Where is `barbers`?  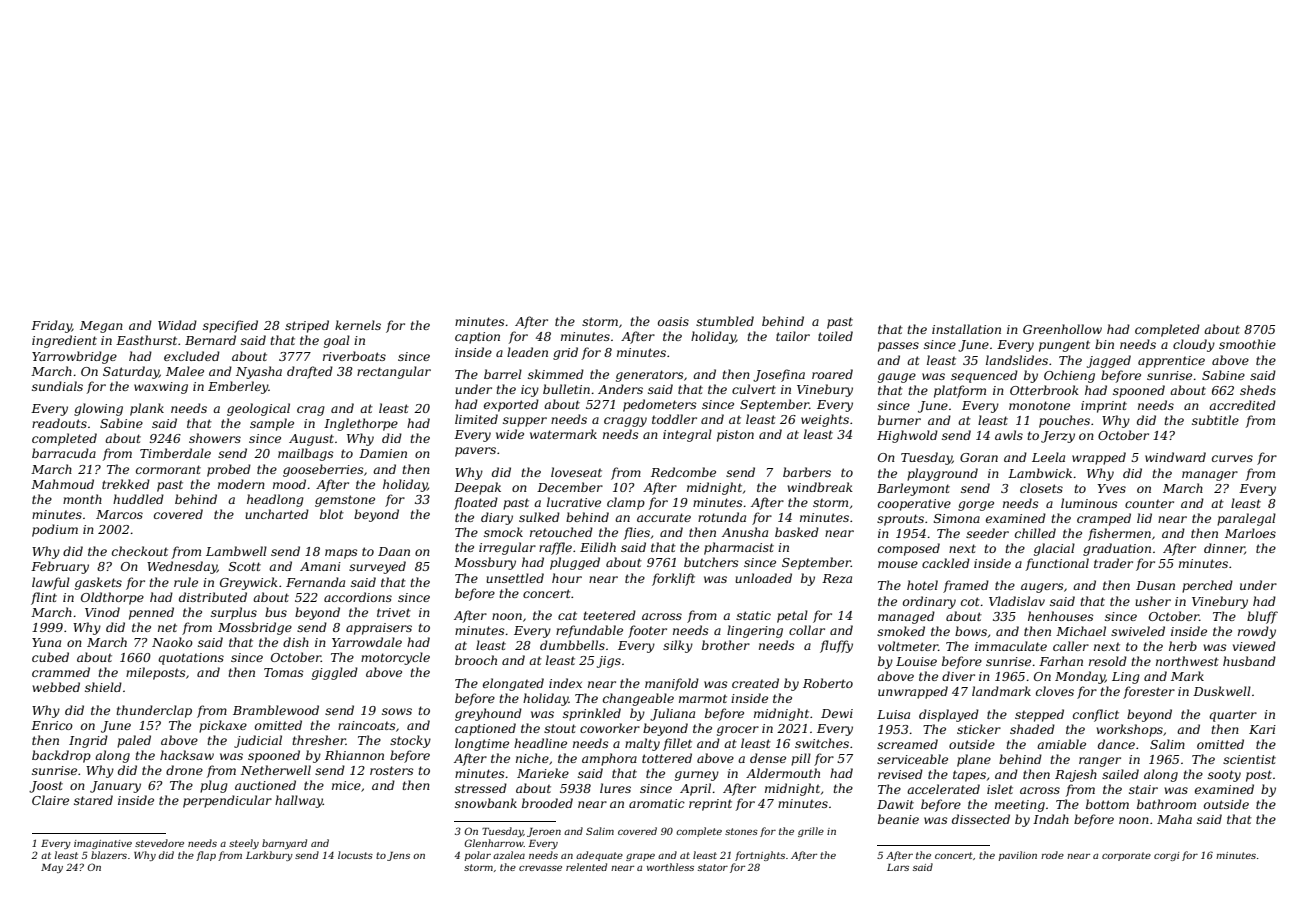
barbers is located at coordinates (807, 472).
